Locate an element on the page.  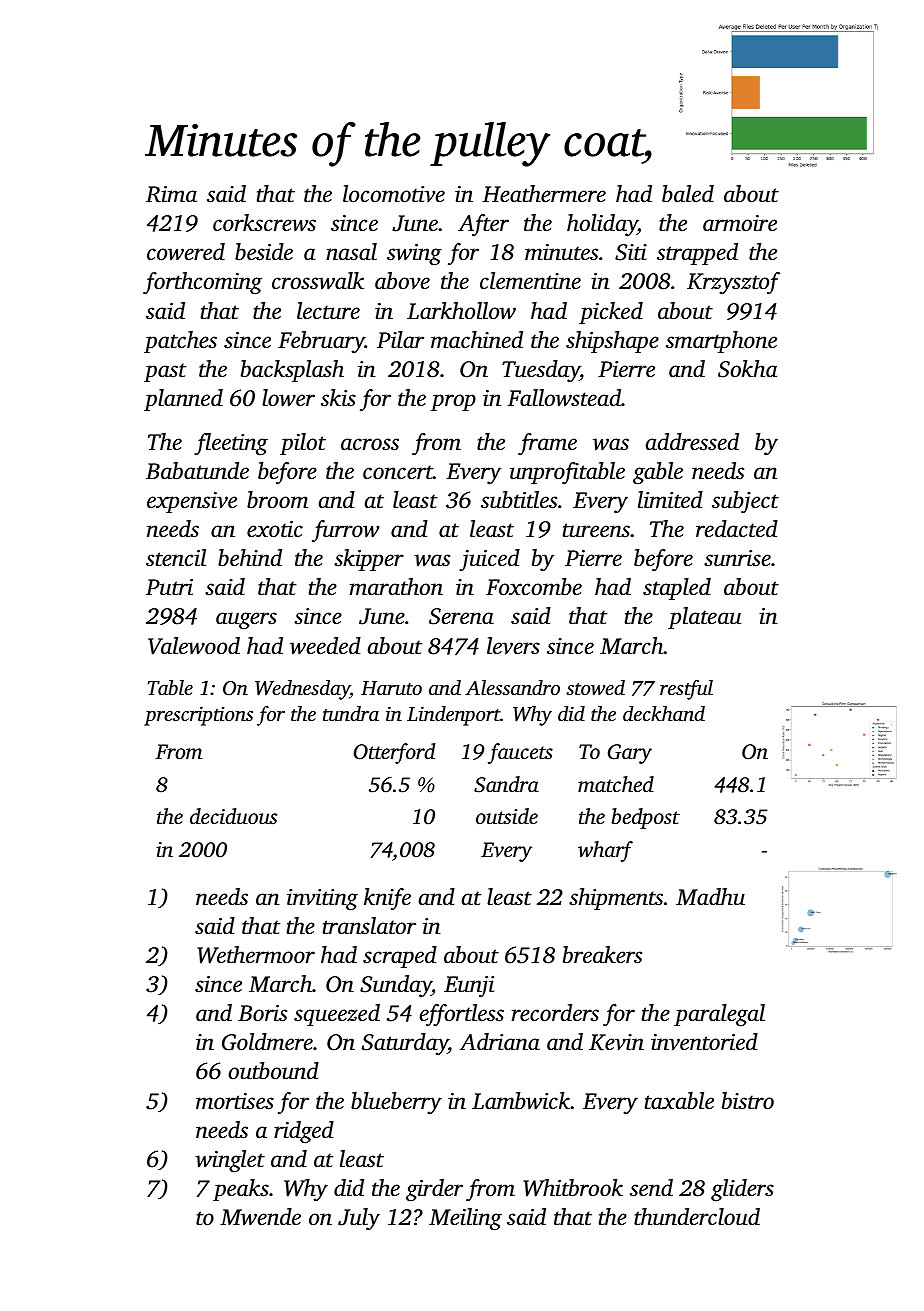
thundercloud is located at coordinates (697, 1217).
